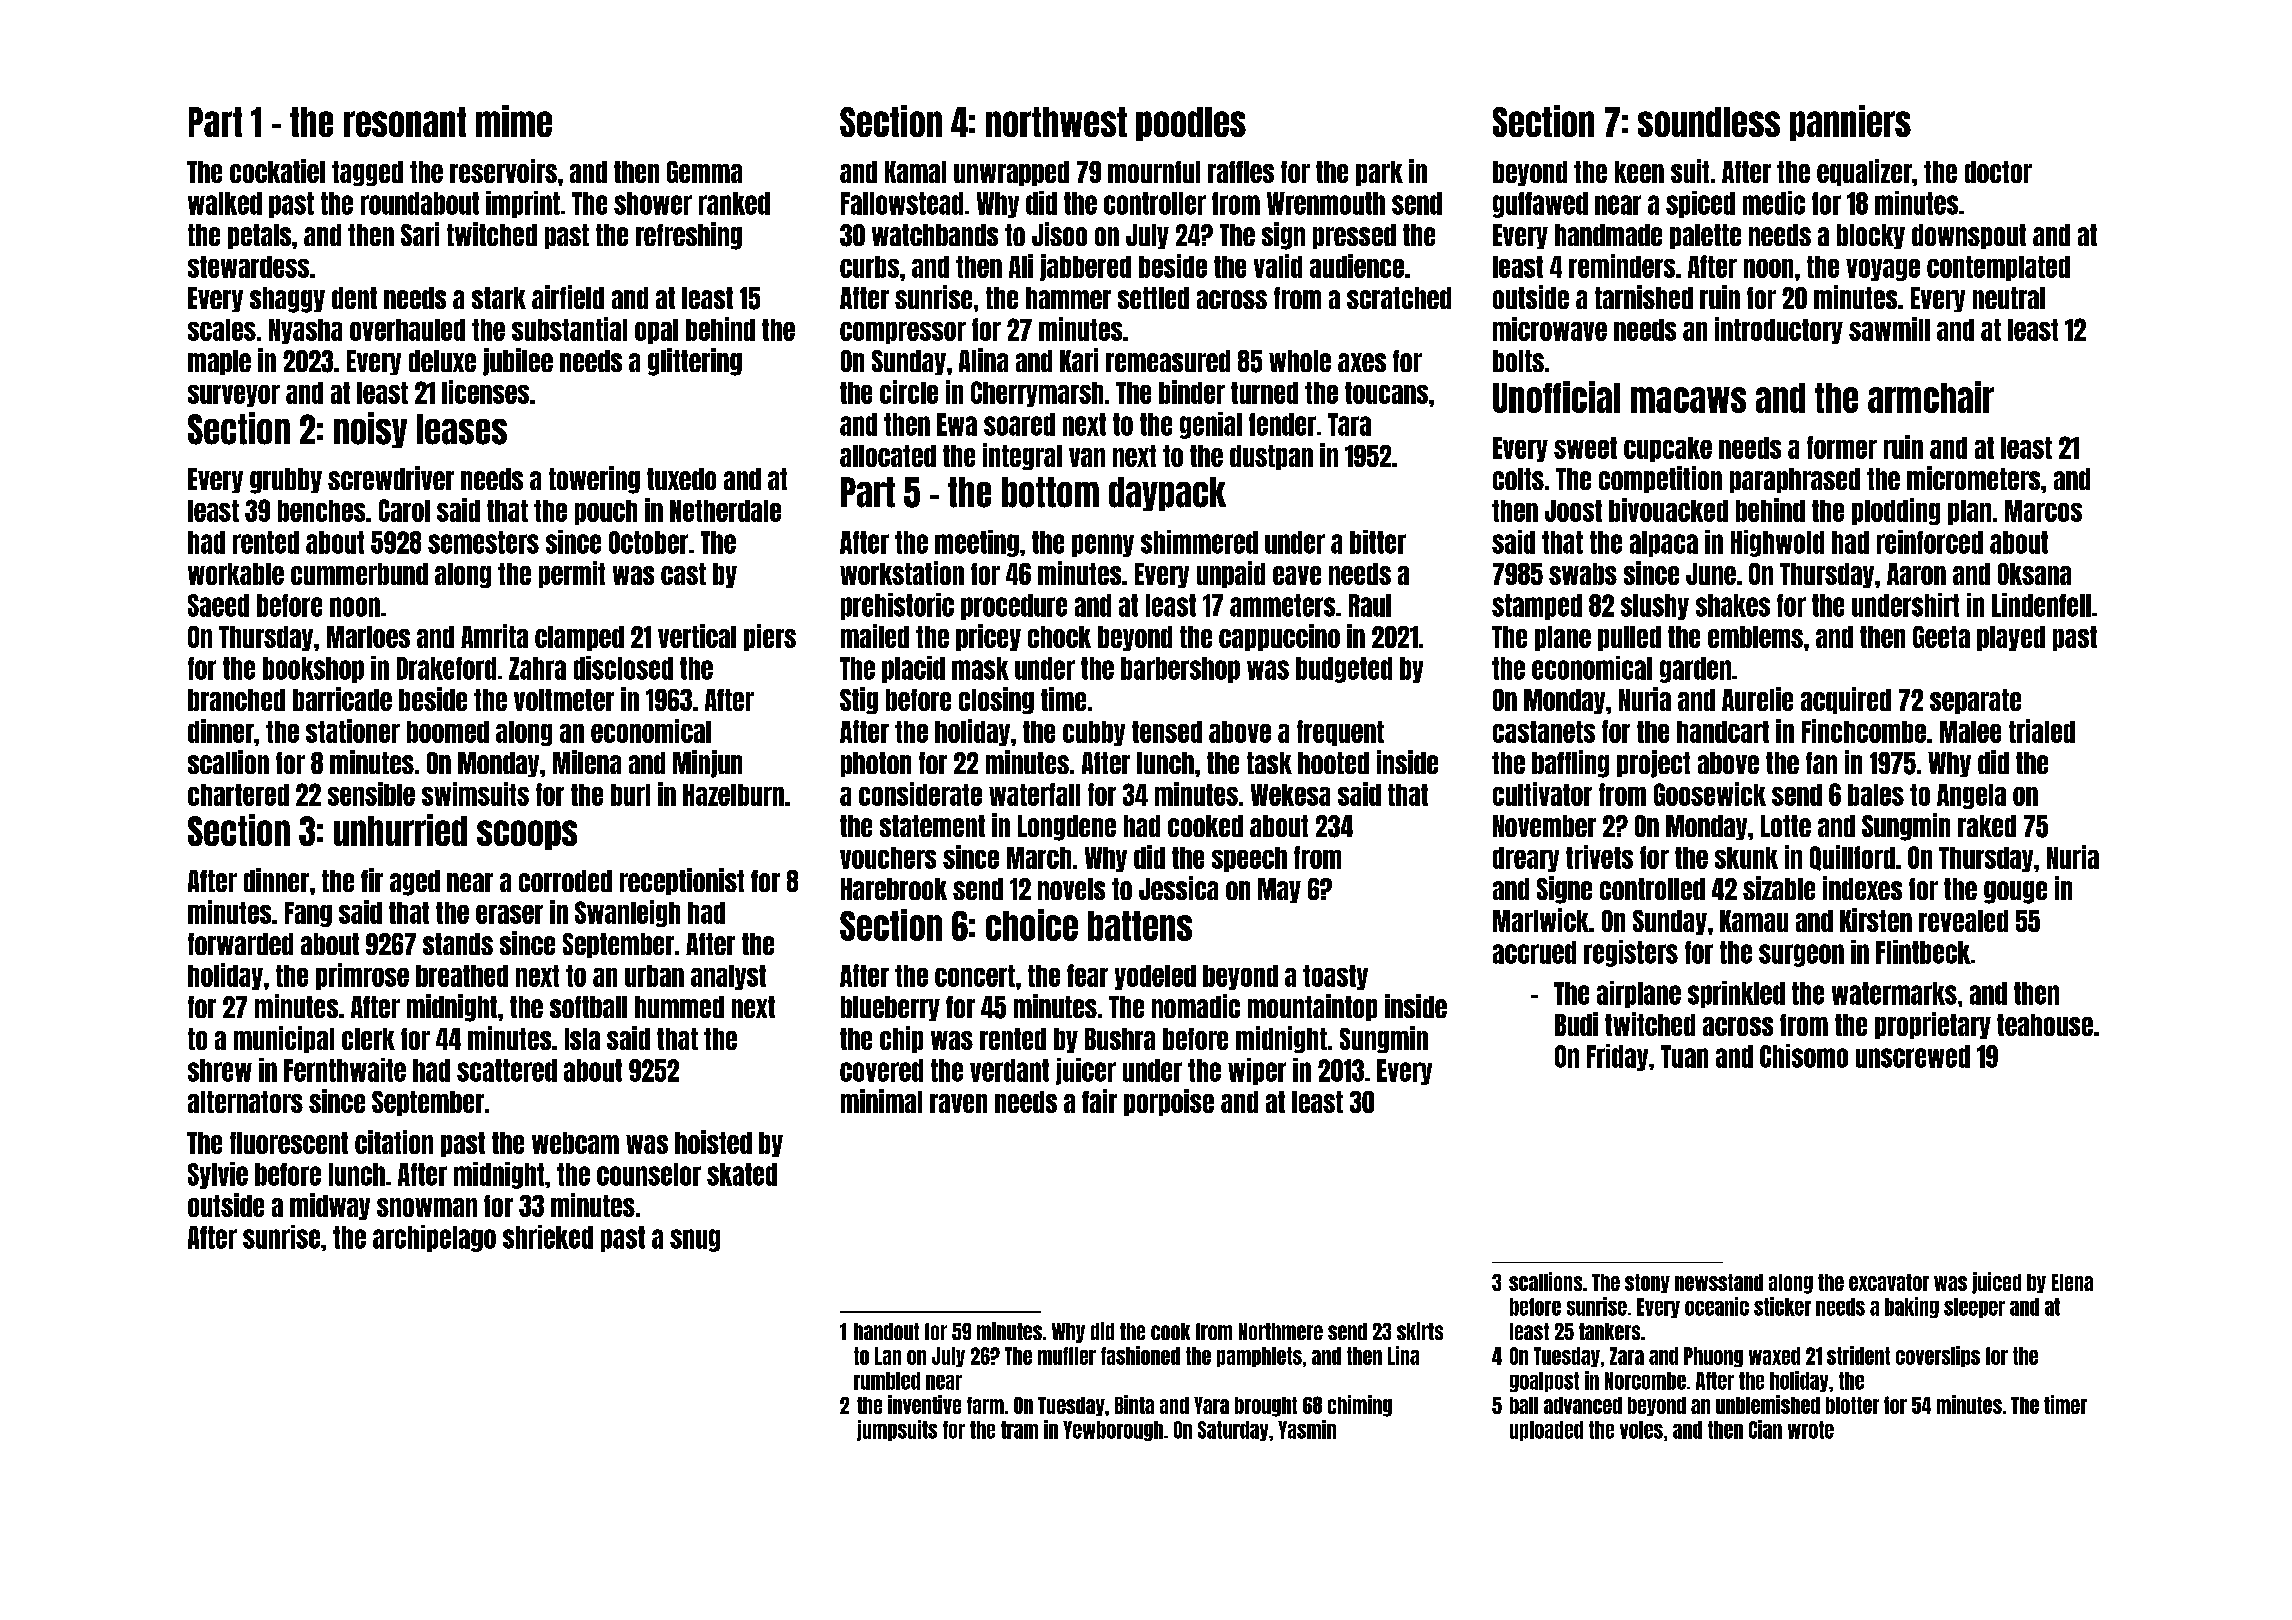  I want to click on overhauled, so click(407, 330).
